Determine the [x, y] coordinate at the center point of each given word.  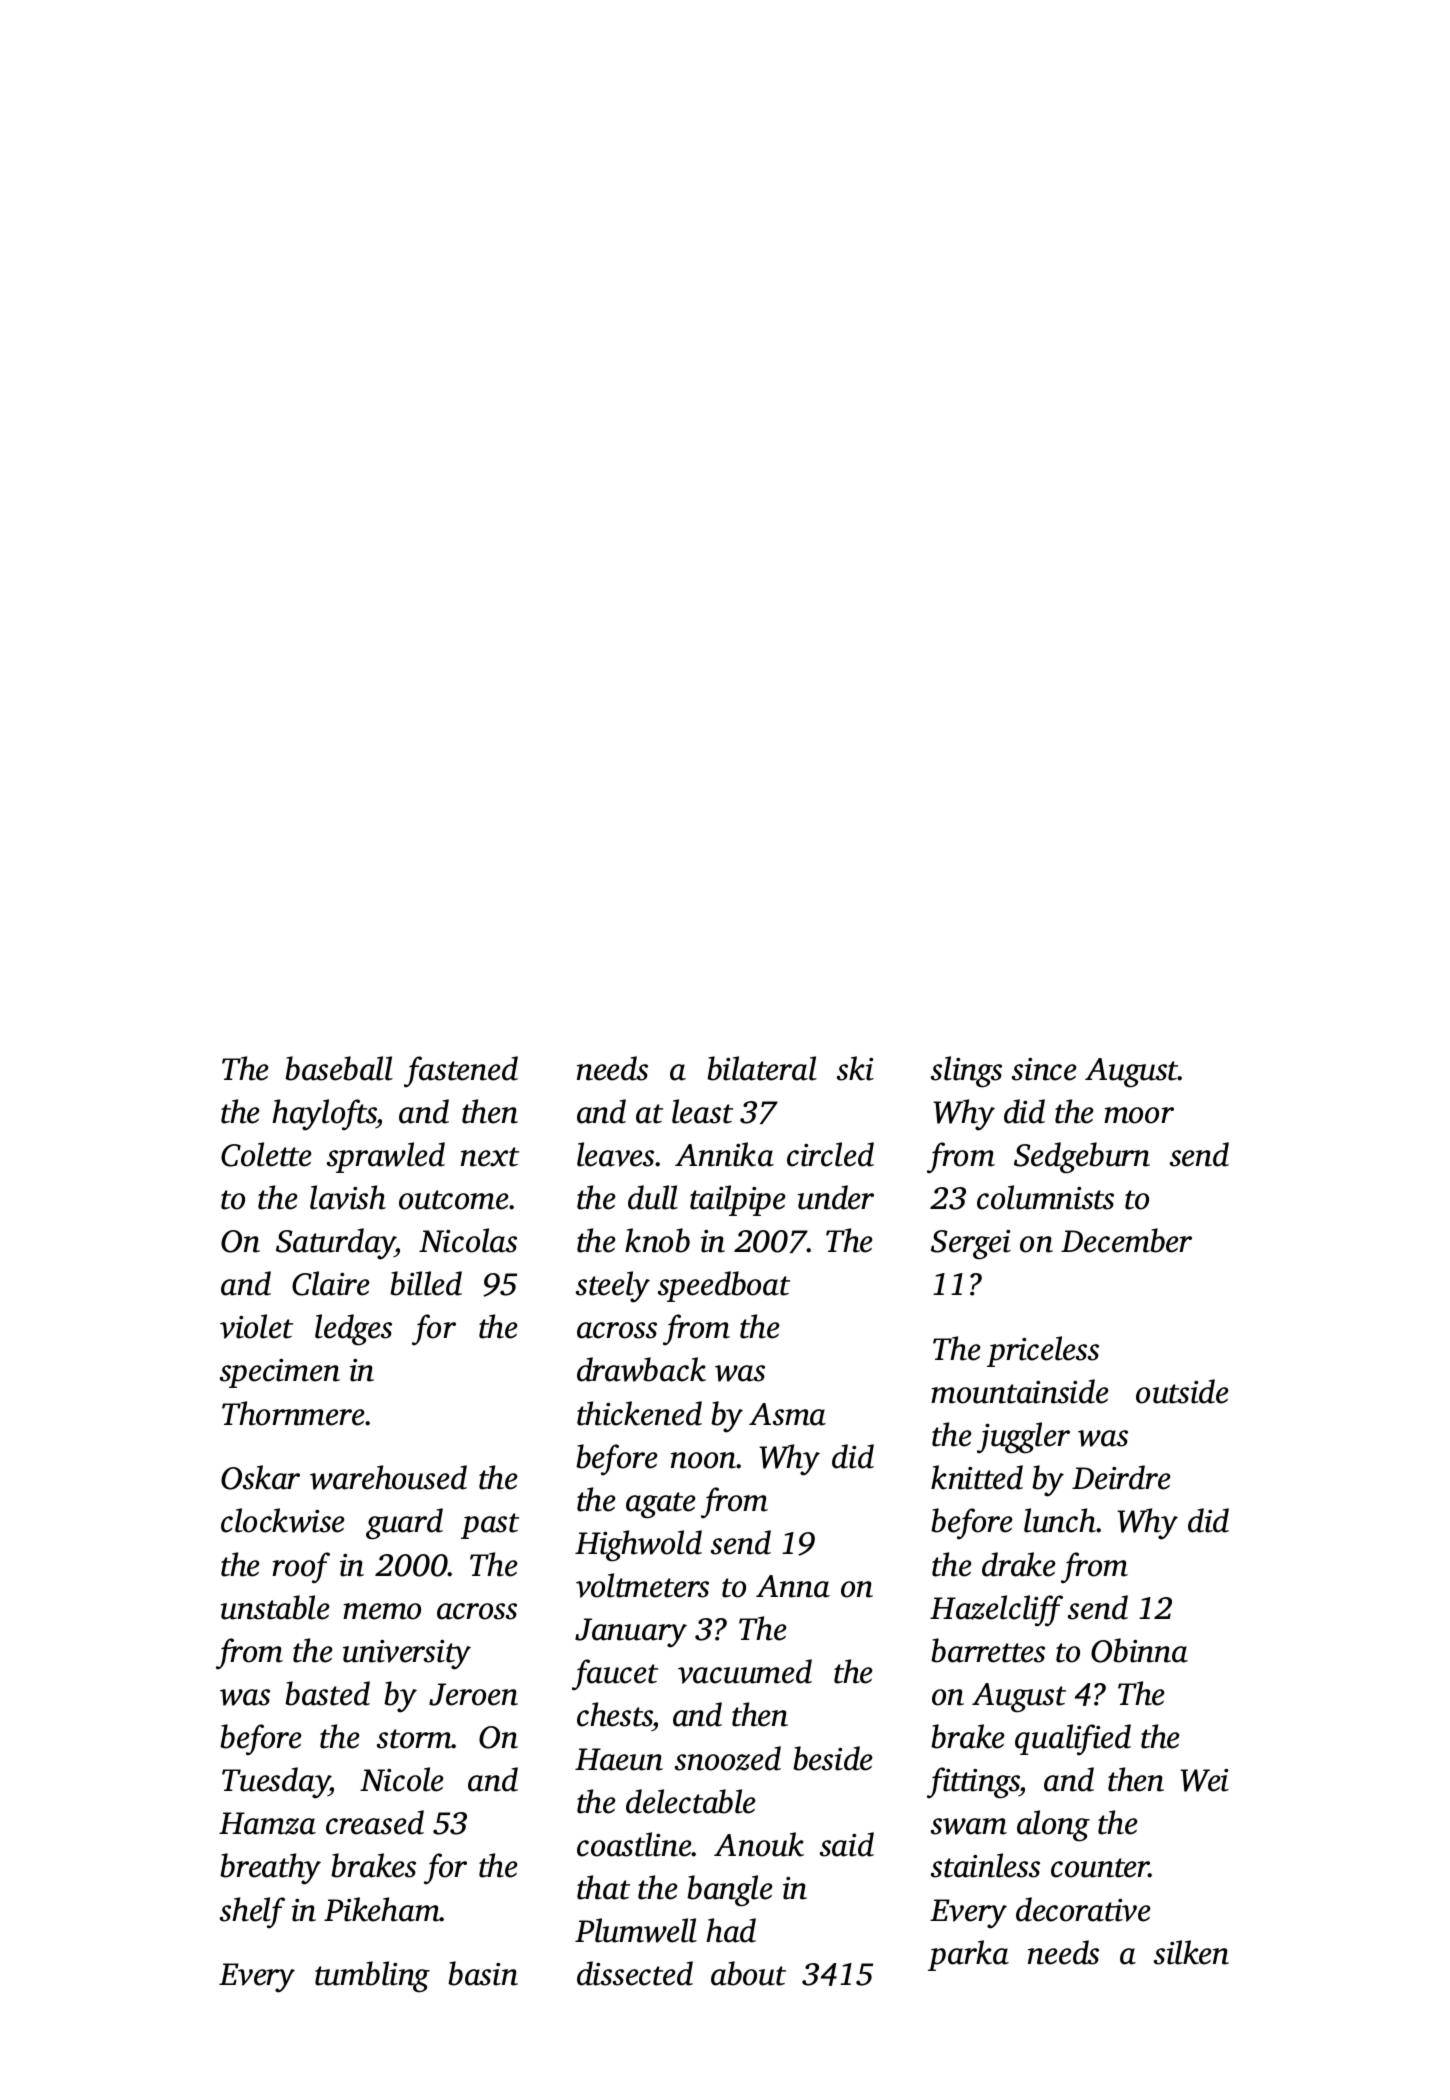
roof [301, 1568]
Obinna [1139, 1650]
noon [703, 1460]
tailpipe [738, 1200]
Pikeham [382, 1909]
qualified [1073, 1740]
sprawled [386, 1157]
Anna [793, 1586]
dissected [635, 1973]
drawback [641, 1369]
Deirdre [1121, 1477]
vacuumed [745, 1671]
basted [327, 1693]
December [1126, 1240]
